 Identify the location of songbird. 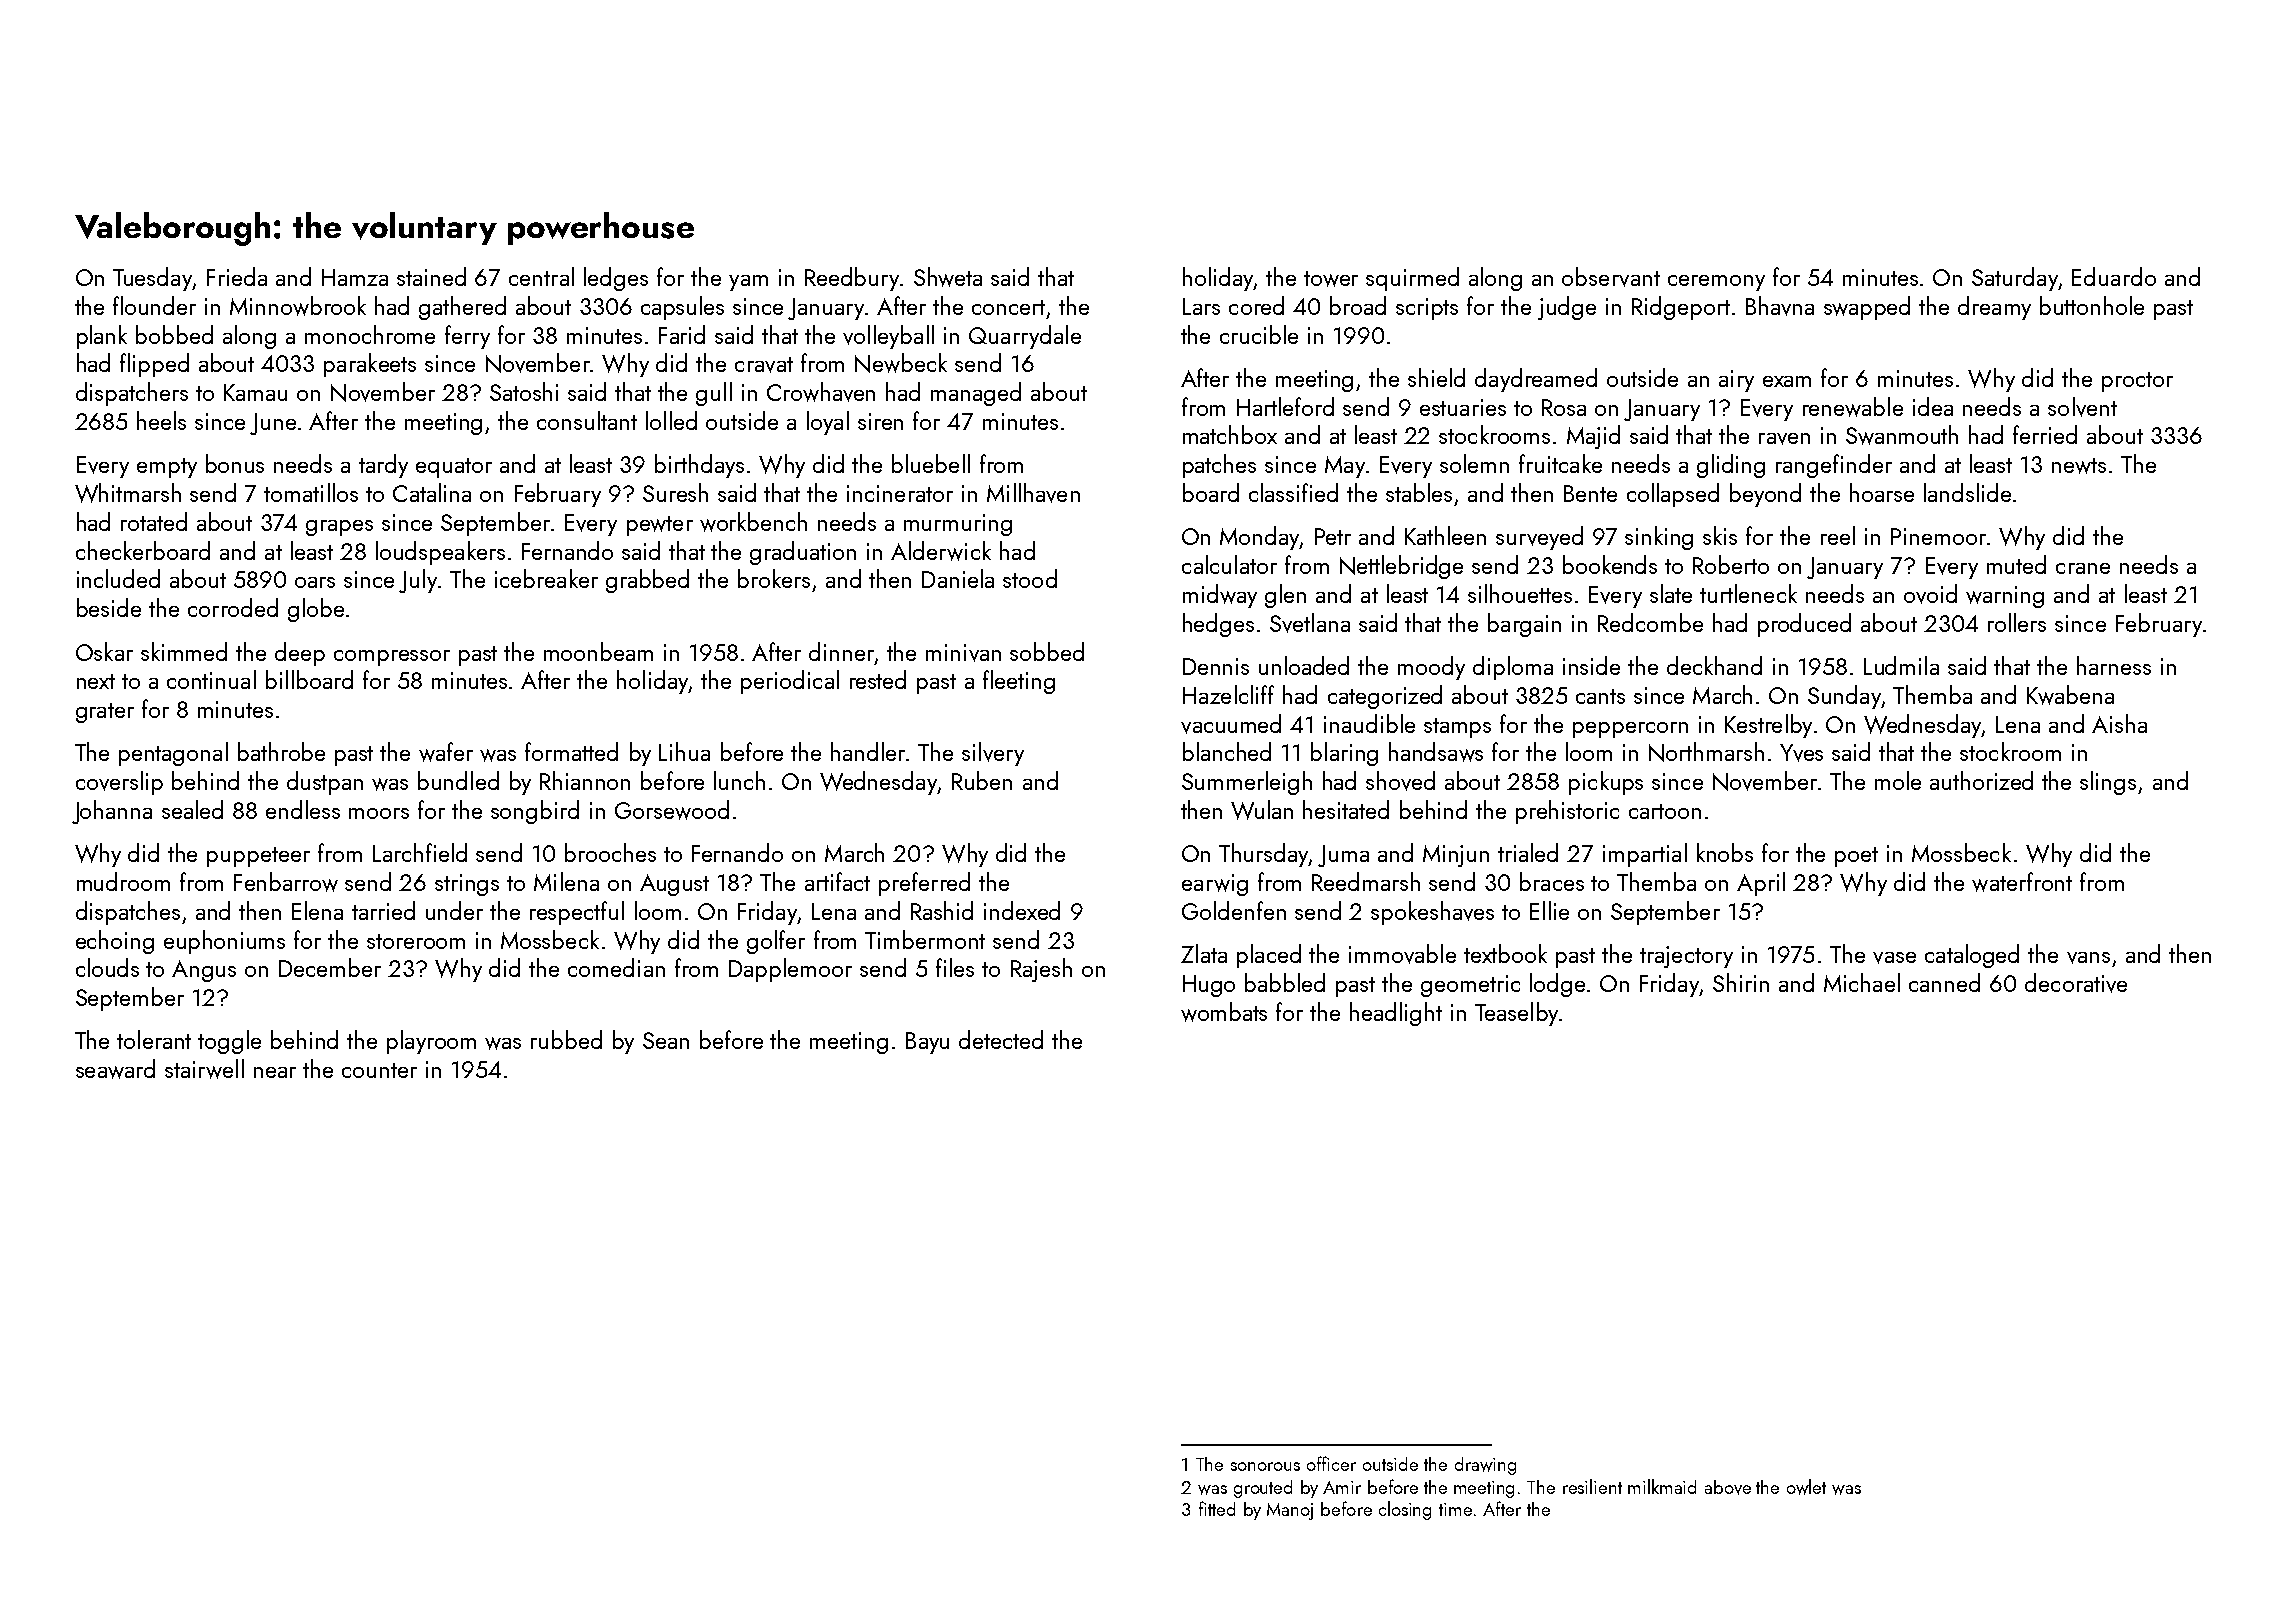
(535, 812).
